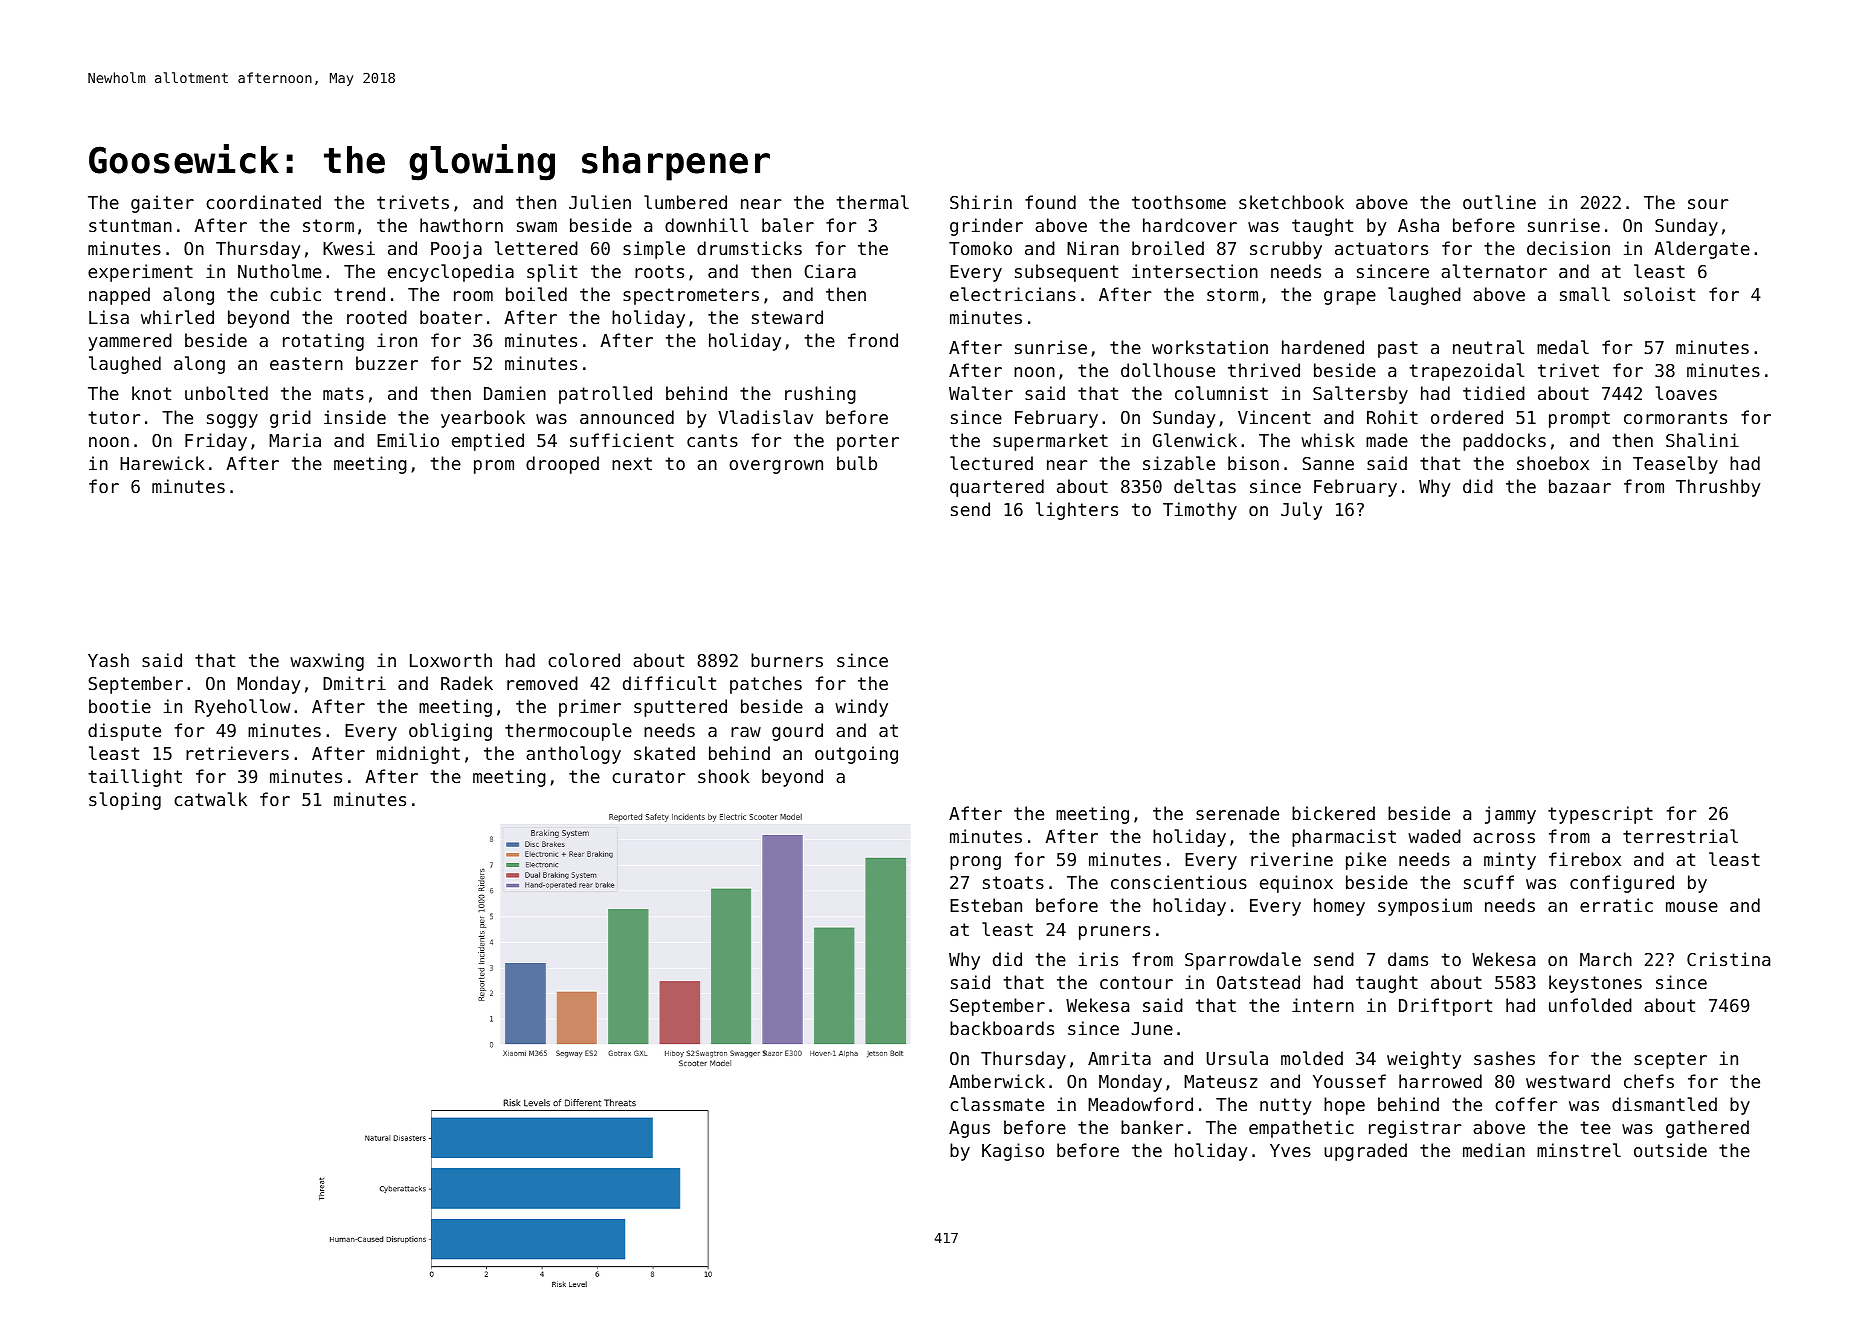 The height and width of the document is (1321, 1868). I want to click on Harewick, so click(162, 463).
